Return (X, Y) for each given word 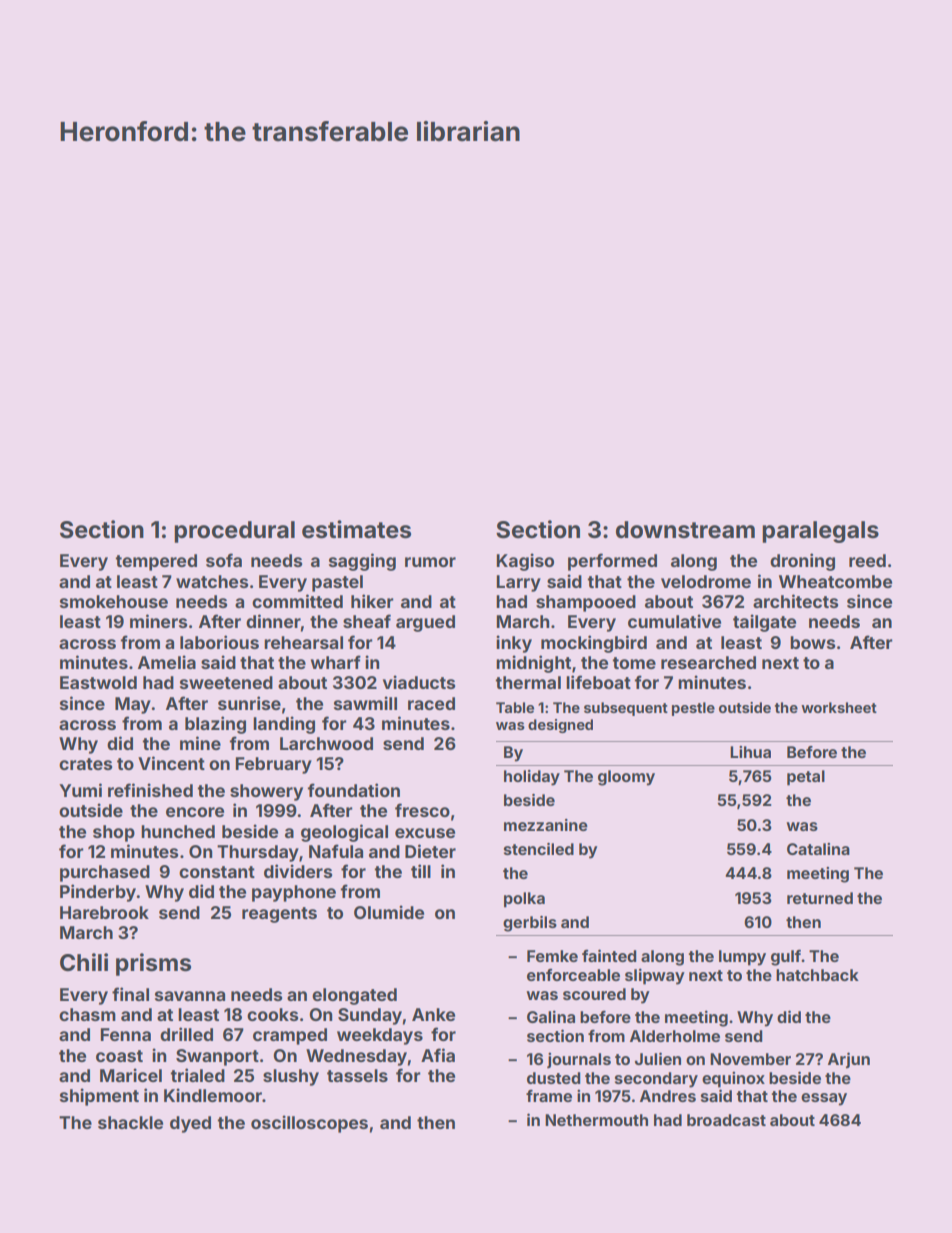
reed (867, 560)
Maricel (131, 1075)
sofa (224, 560)
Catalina (818, 849)
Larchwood (326, 743)
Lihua (750, 752)
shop (114, 833)
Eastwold (98, 682)
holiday (532, 778)
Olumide (389, 912)
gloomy (626, 778)
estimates (356, 529)
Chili (84, 962)
